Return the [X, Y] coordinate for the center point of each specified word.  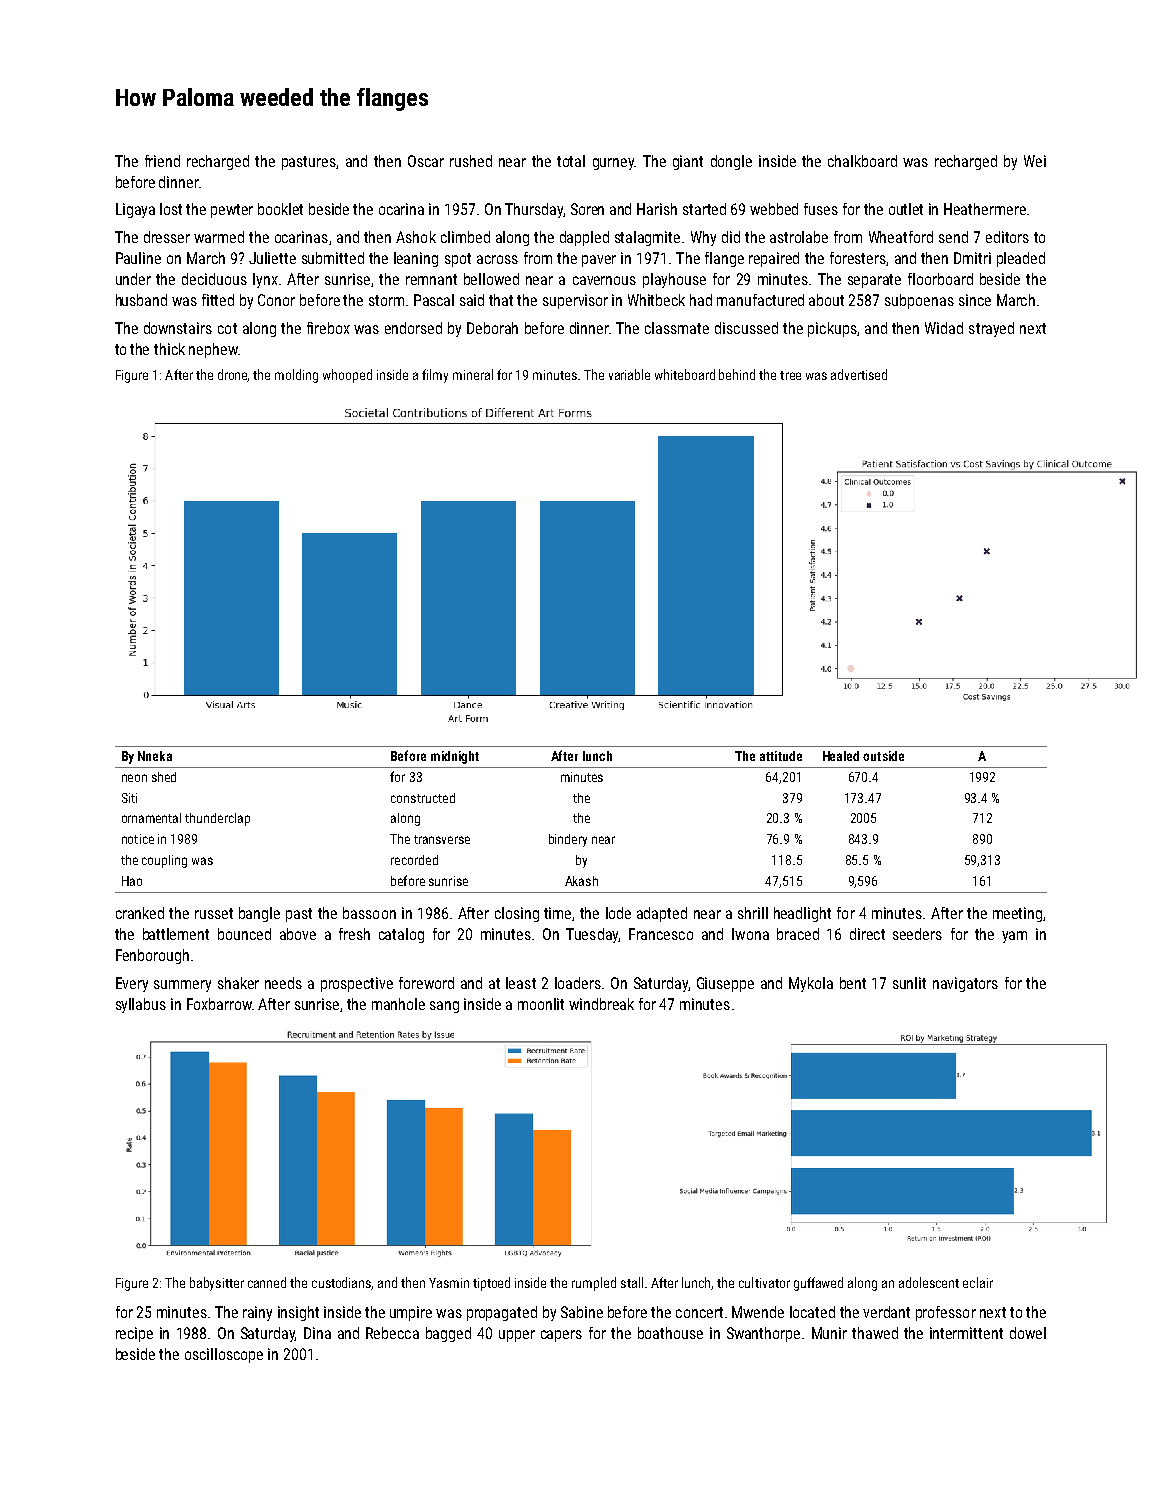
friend [162, 161]
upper [517, 1336]
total [571, 161]
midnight [455, 757]
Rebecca [392, 1333]
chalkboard [862, 161]
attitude [781, 756]
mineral [473, 374]
